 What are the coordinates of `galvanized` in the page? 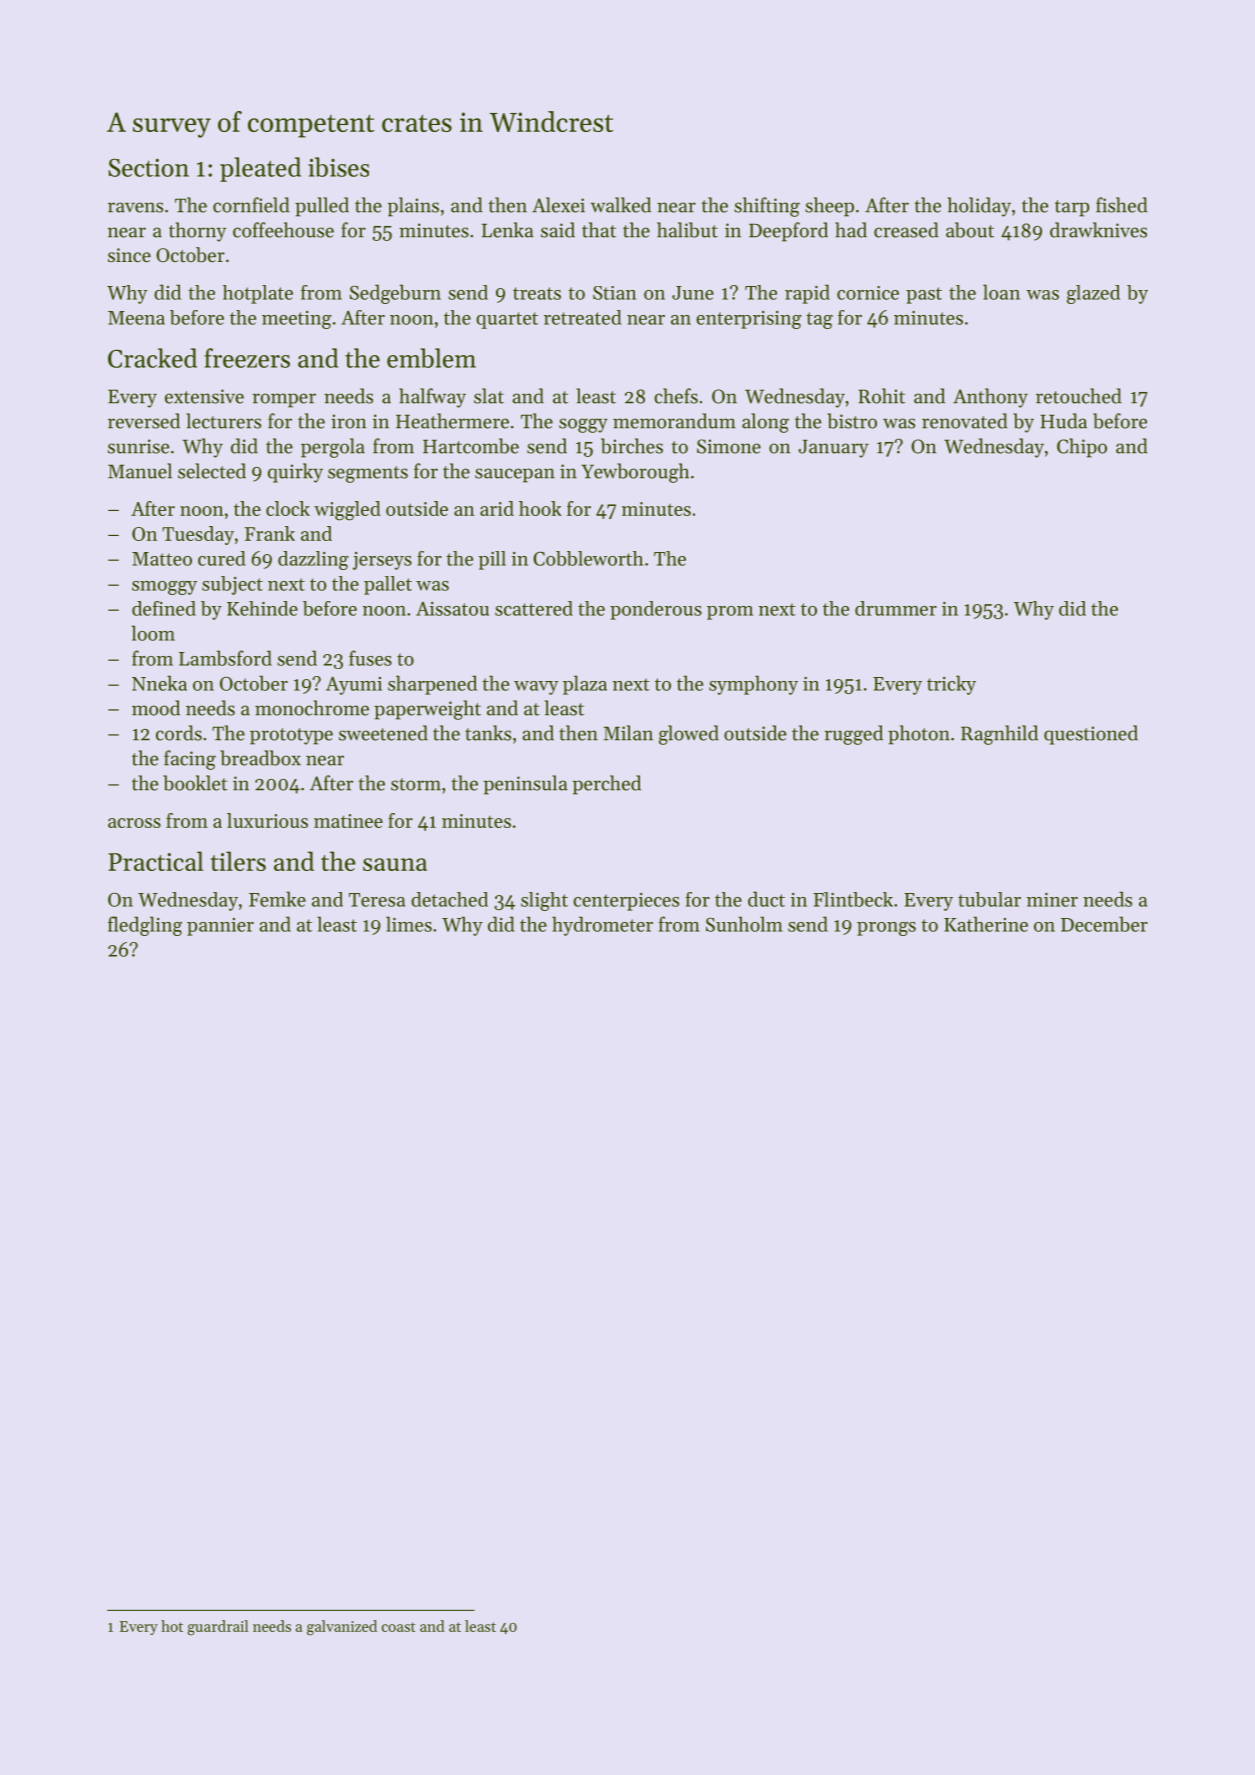 It's located at (342, 1628).
